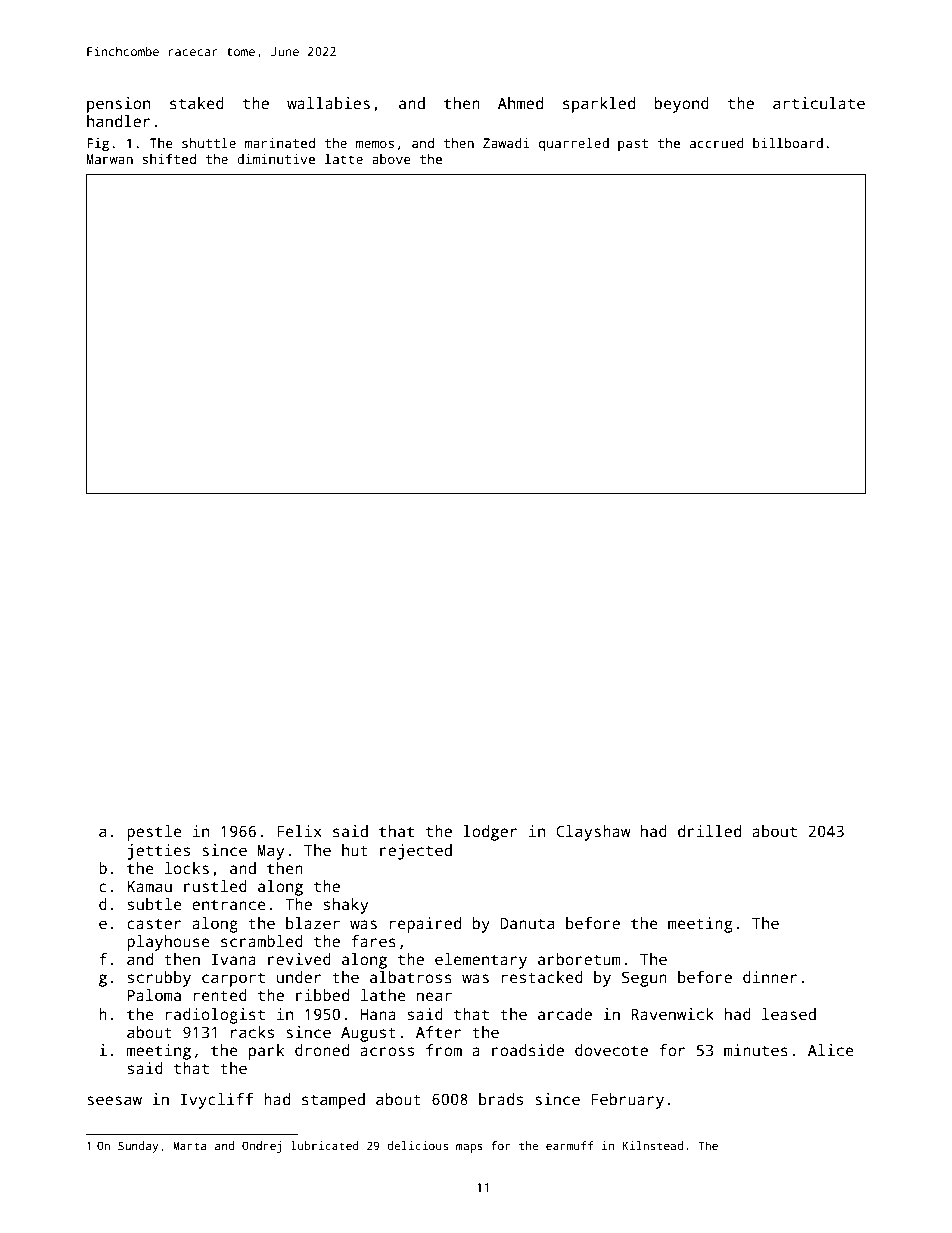 The height and width of the image is (1233, 952). Describe the element at coordinates (709, 831) in the image. I see `drilled` at that location.
